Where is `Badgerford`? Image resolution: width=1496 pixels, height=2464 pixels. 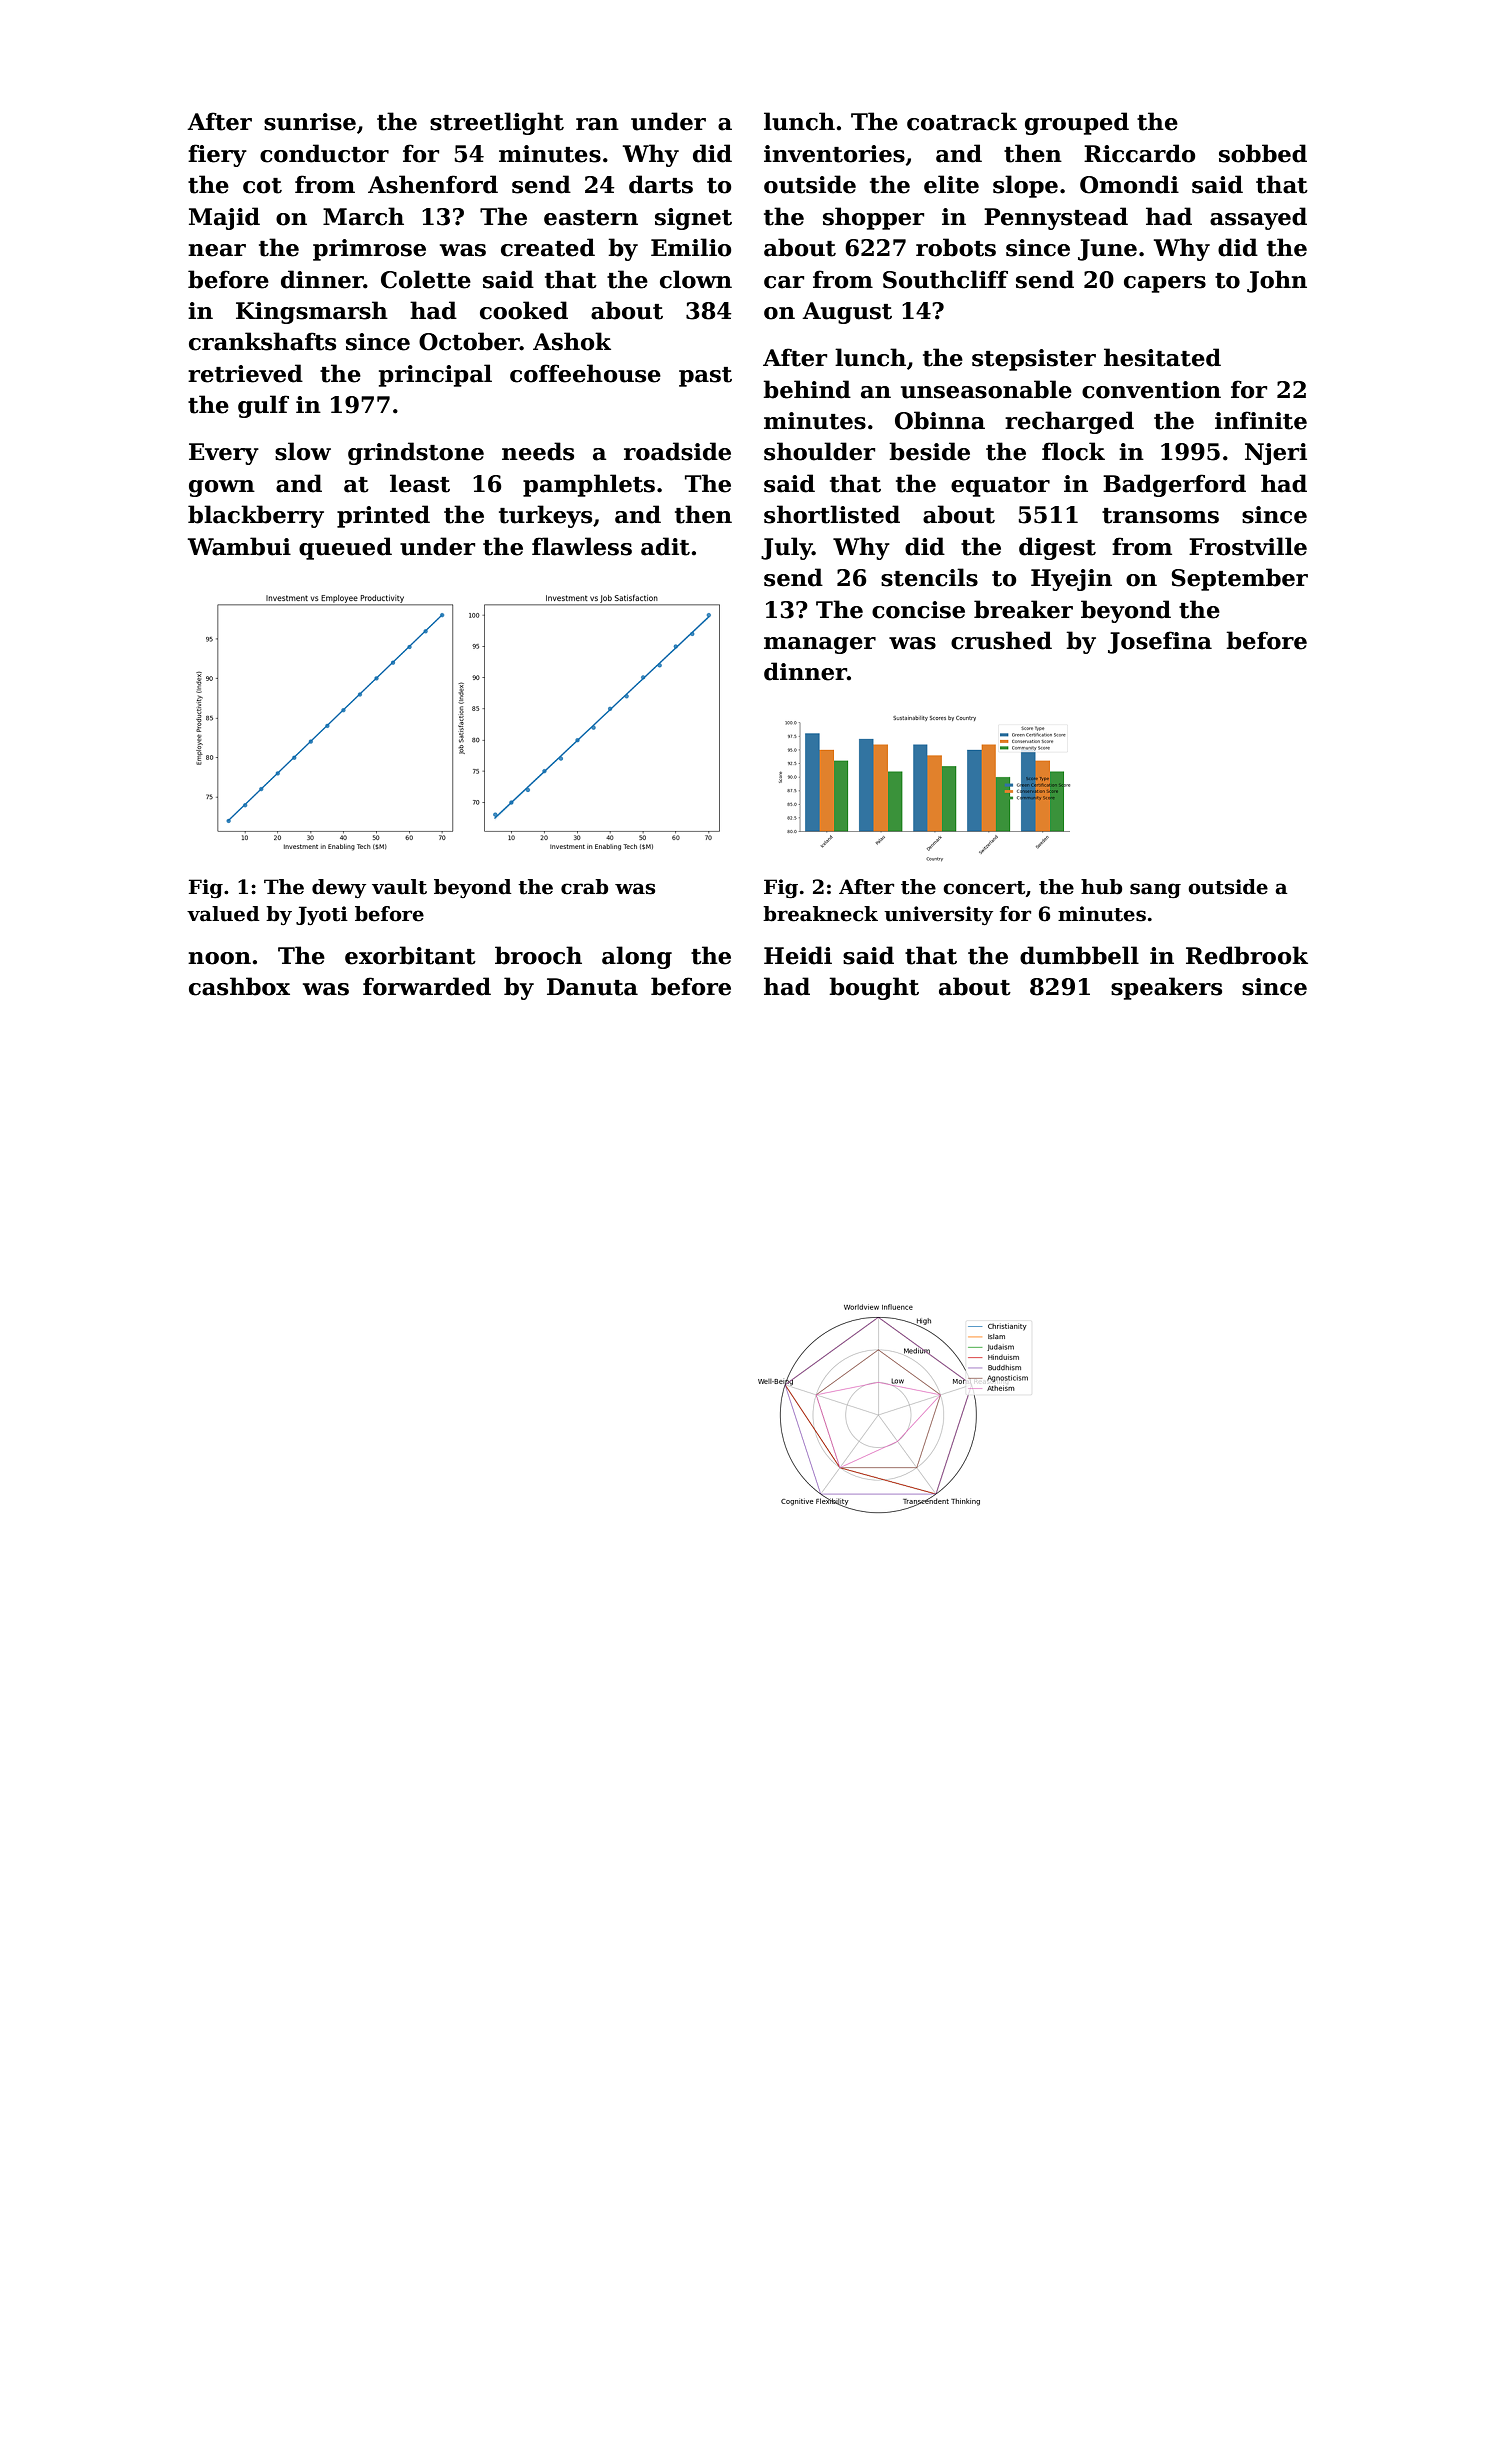 Badgerford is located at coordinates (1174, 485).
